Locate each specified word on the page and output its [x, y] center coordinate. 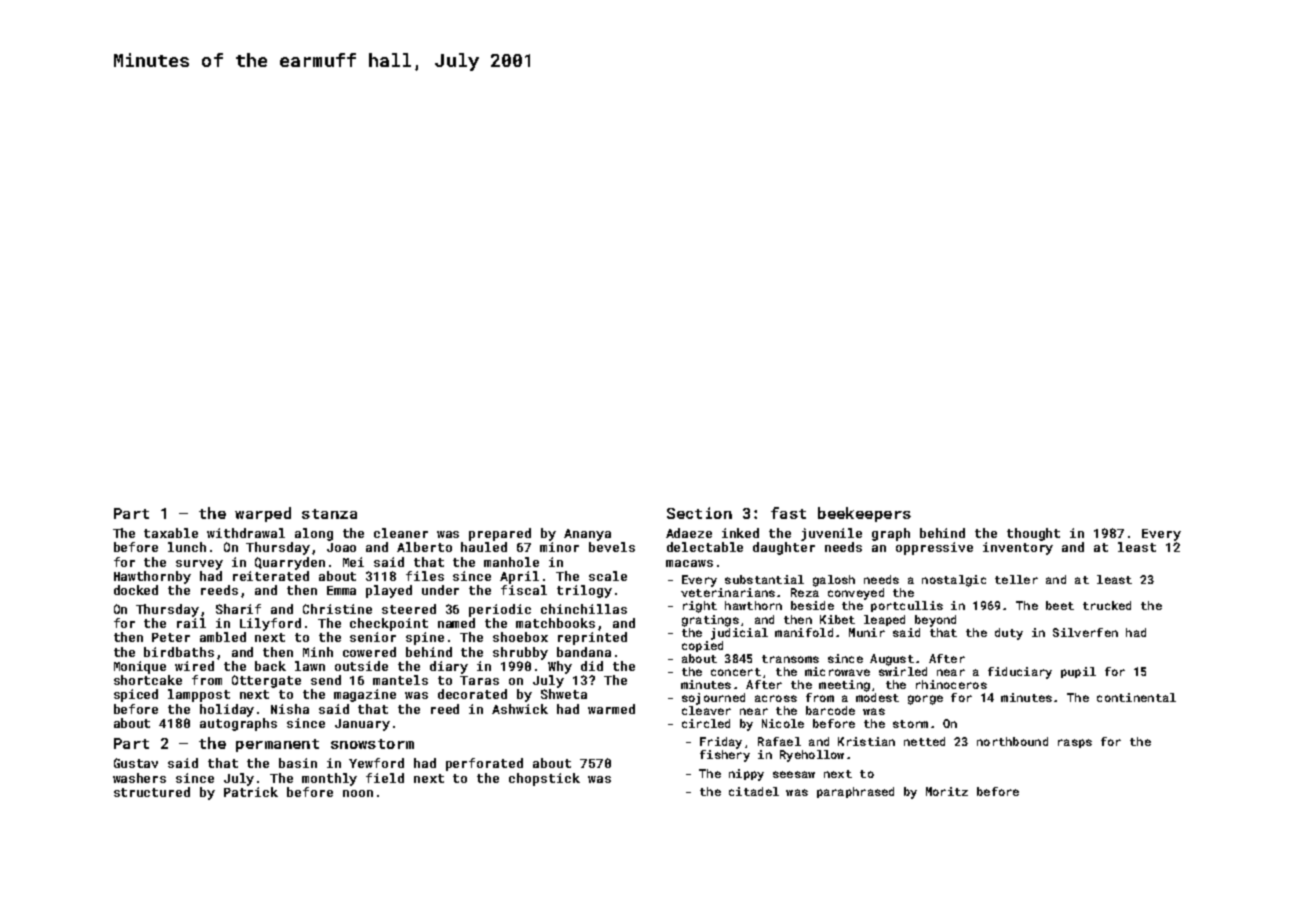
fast [788, 513]
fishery [725, 756]
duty [1009, 634]
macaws [689, 563]
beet [1060, 605]
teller [1016, 579]
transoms [790, 659]
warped [263, 514]
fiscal [524, 590]
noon [358, 793]
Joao [341, 547]
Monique [140, 667]
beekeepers [864, 514]
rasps [1075, 743]
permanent [277, 745]
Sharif [238, 609]
